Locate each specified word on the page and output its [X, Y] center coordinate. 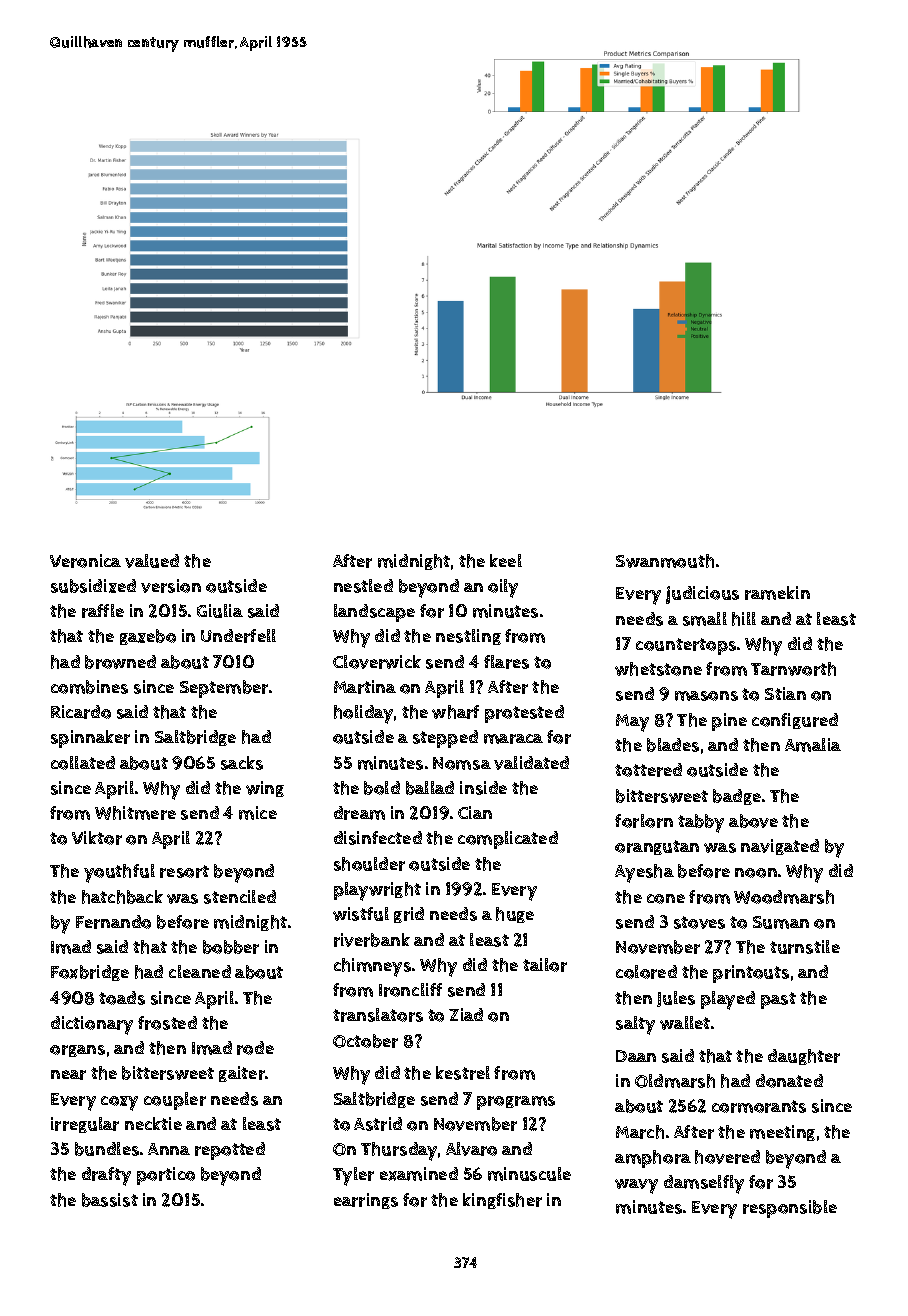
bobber [231, 947]
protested [524, 714]
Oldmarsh [675, 1081]
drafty [106, 1176]
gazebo [148, 637]
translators [378, 1015]
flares [506, 662]
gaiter [242, 1074]
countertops [686, 646]
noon [756, 873]
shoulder [369, 864]
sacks [242, 763]
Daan [636, 1056]
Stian [785, 693]
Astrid [378, 1124]
